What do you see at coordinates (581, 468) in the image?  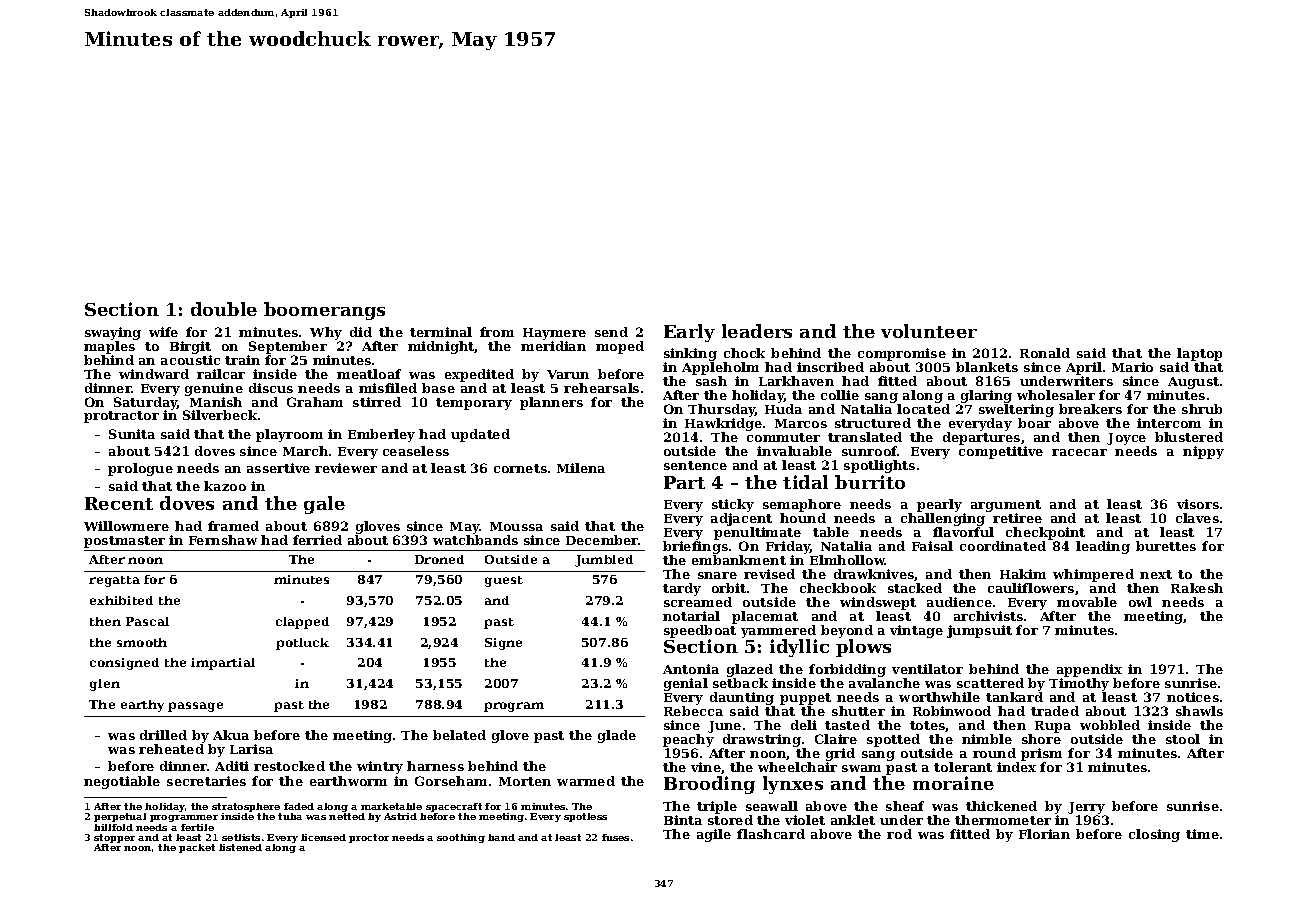 I see `Milena` at bounding box center [581, 468].
